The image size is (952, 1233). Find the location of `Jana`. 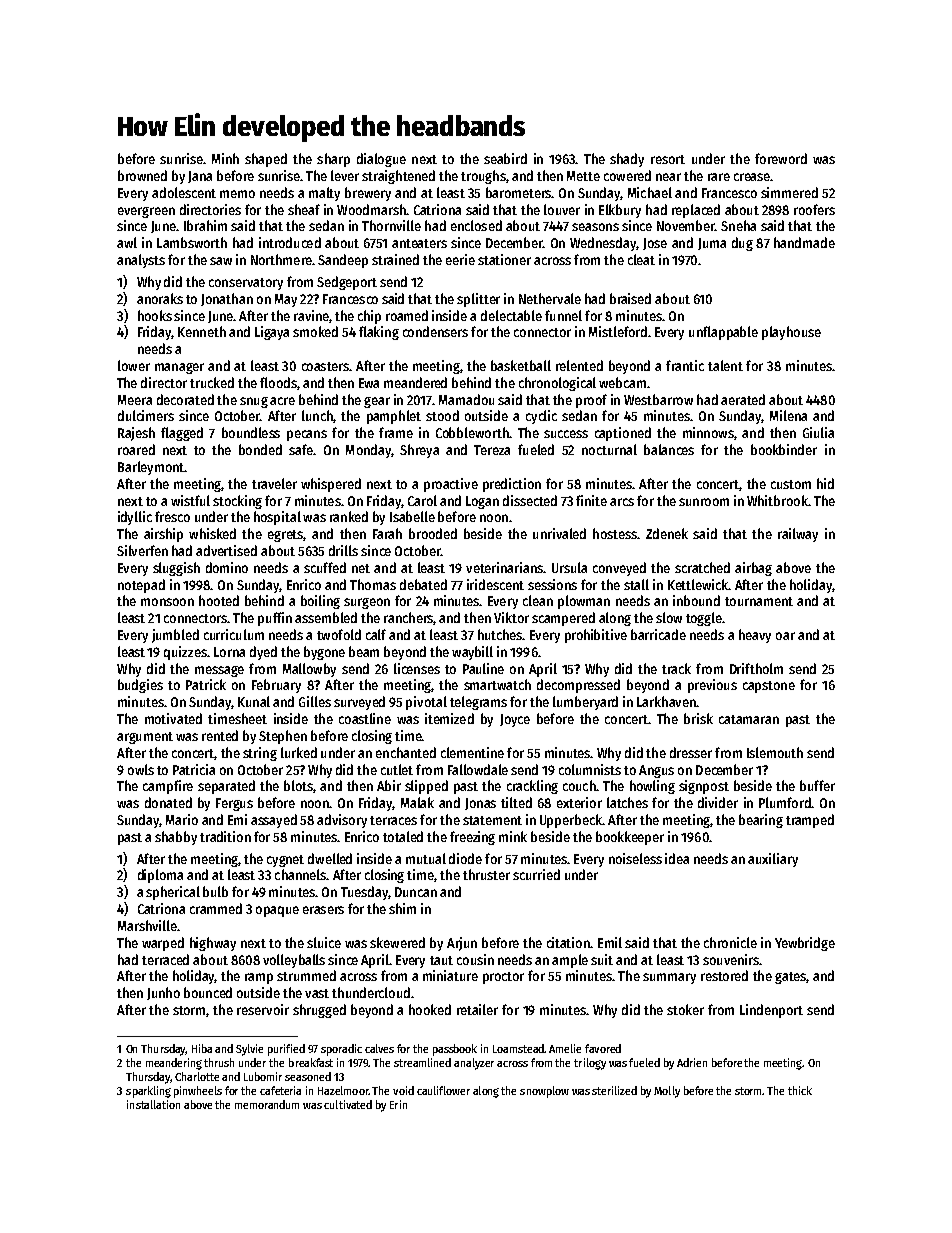

Jana is located at coordinates (200, 177).
